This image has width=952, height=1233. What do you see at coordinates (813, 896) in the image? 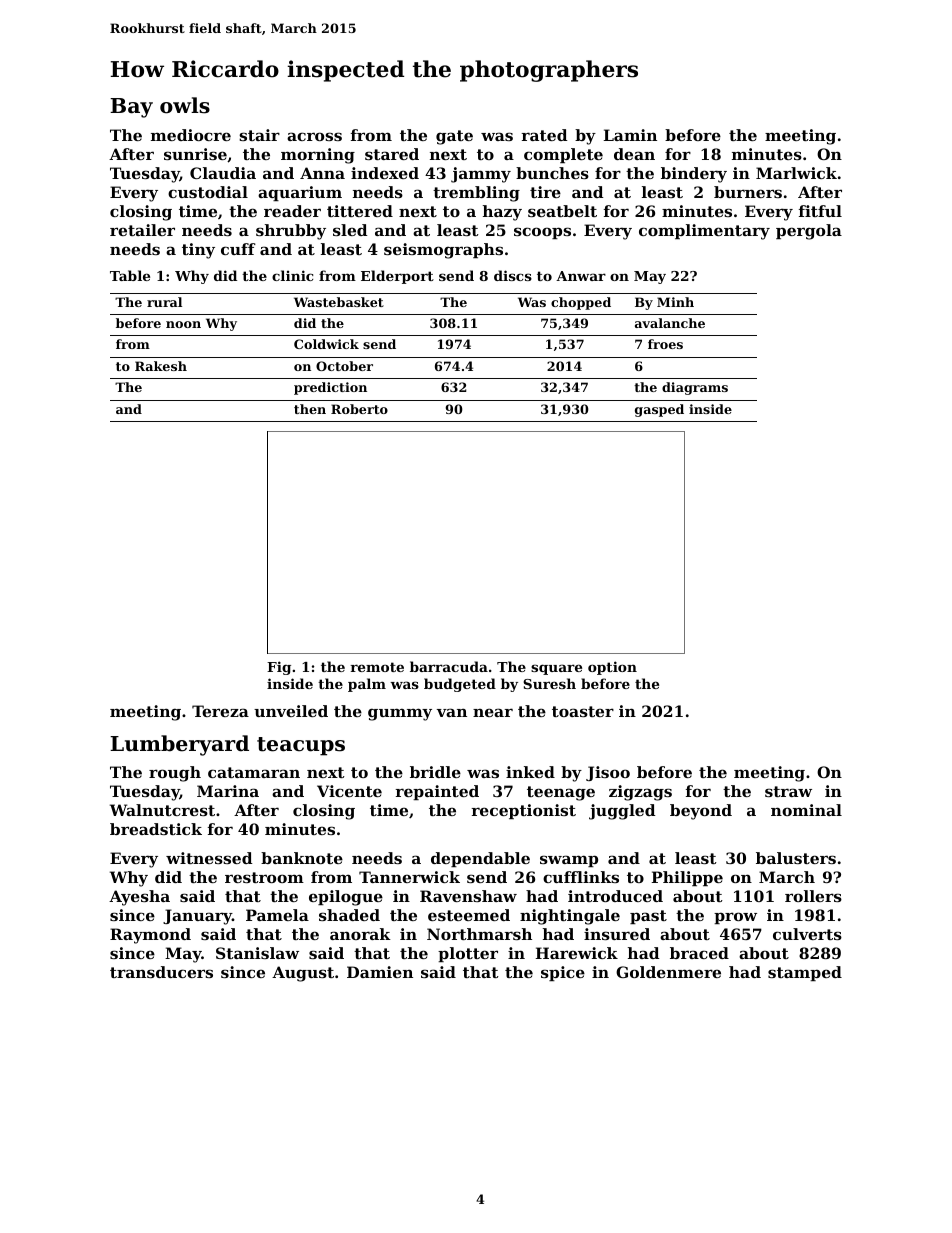
I see `rollers` at bounding box center [813, 896].
